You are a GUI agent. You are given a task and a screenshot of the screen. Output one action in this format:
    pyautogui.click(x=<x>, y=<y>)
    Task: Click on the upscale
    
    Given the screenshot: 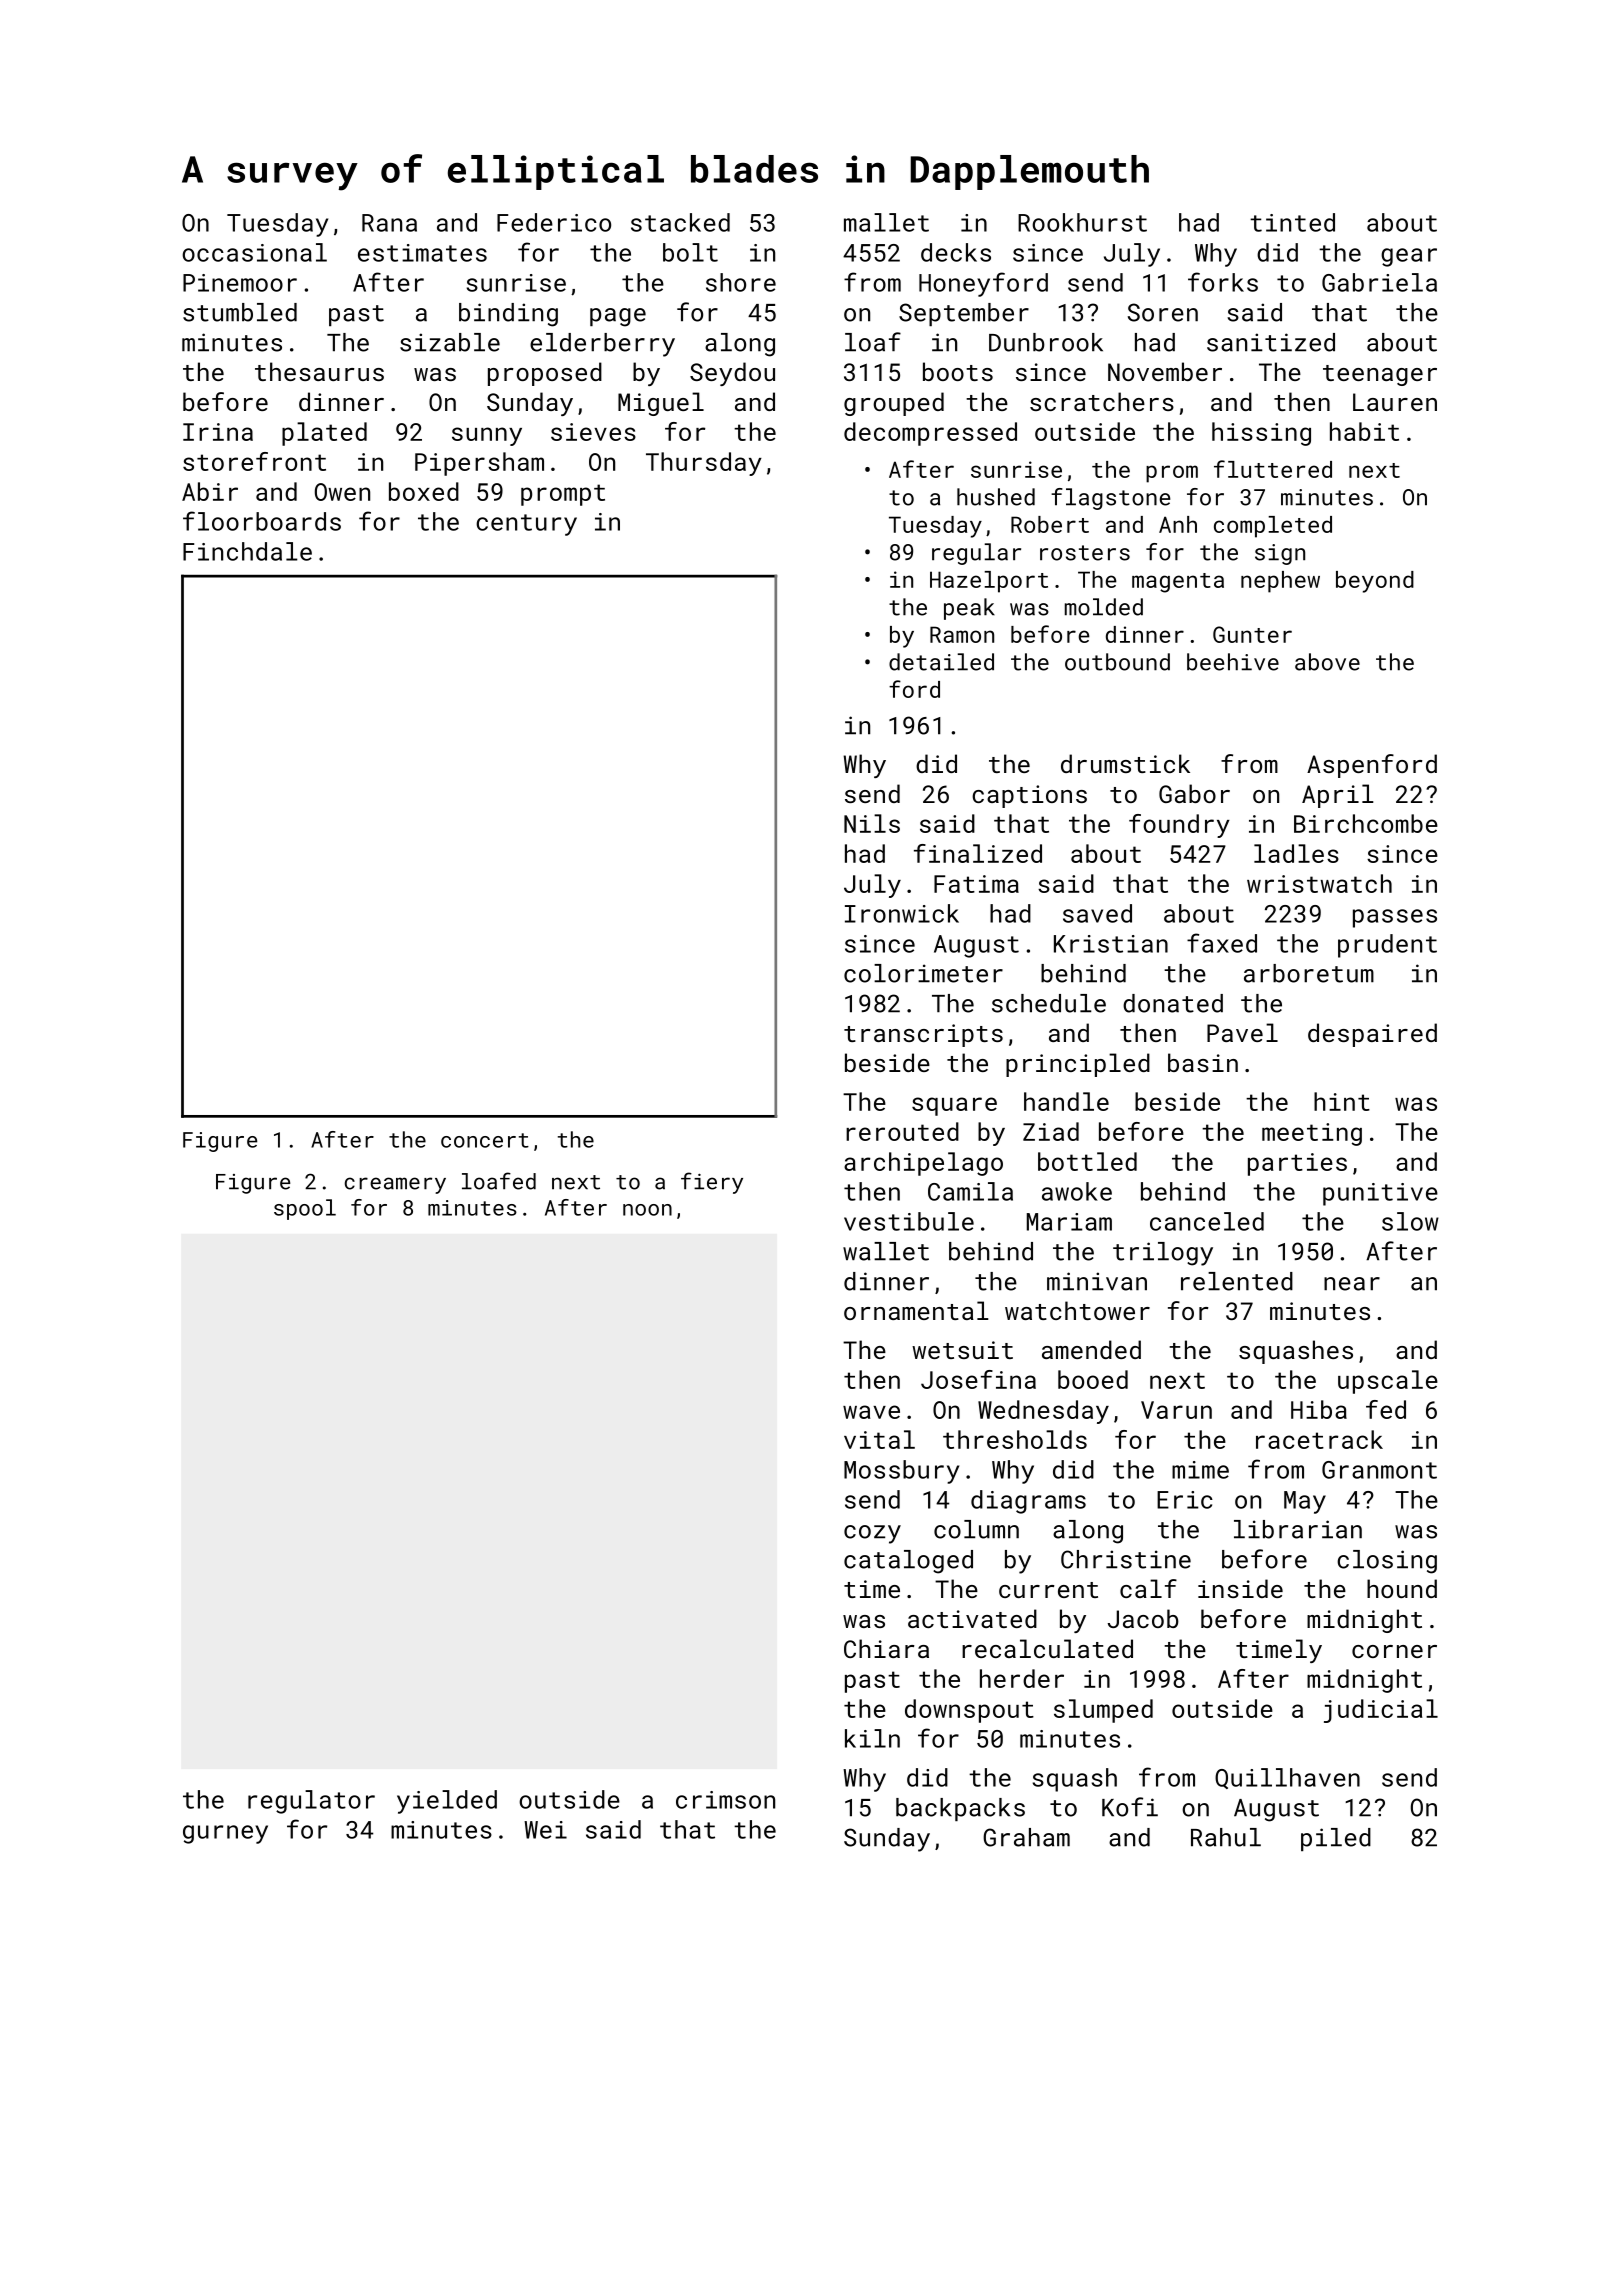 What is the action you would take?
    pyautogui.click(x=1388, y=1382)
